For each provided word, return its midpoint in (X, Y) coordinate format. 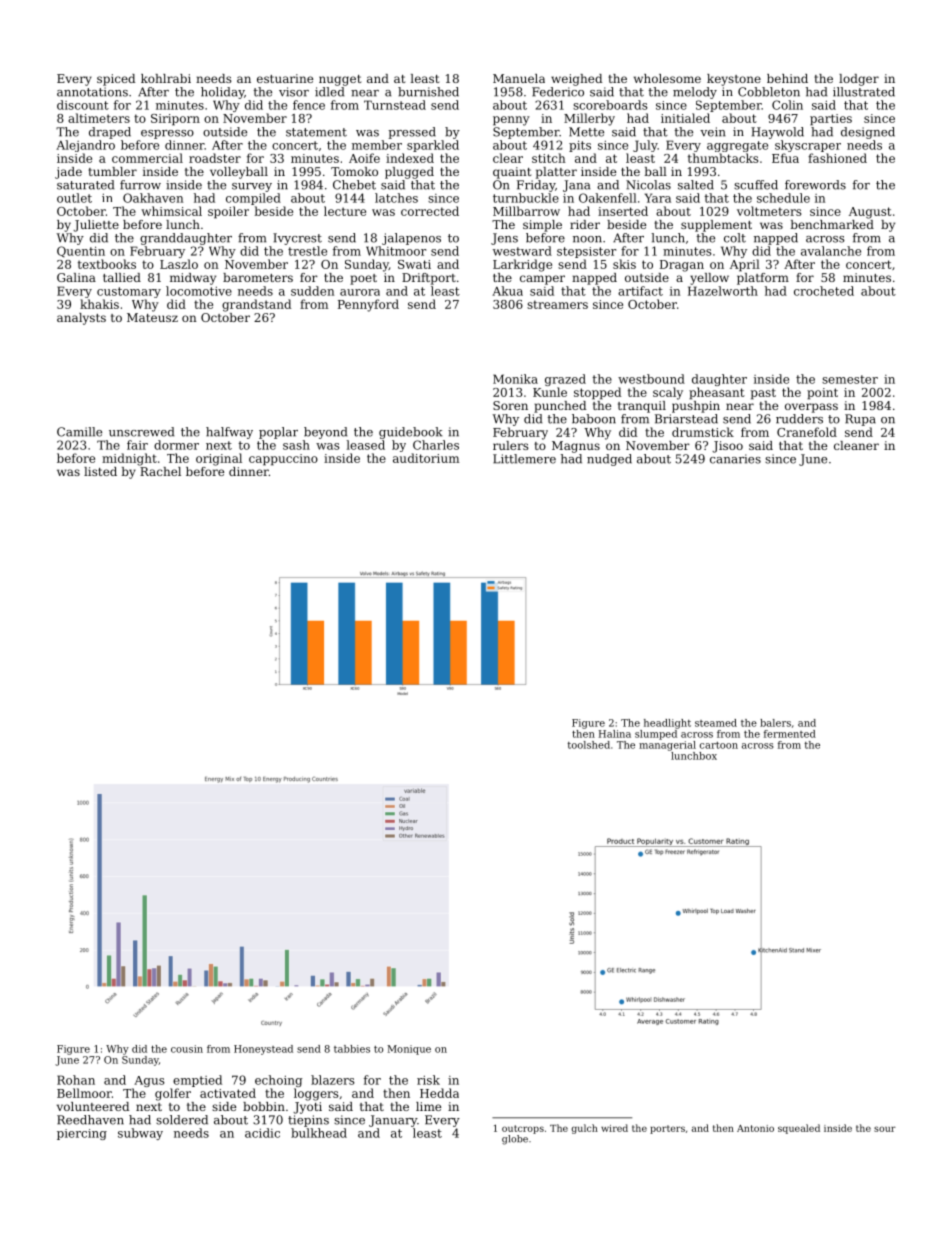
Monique (409, 1050)
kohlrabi (166, 78)
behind (787, 78)
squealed (799, 1129)
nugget (340, 80)
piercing (82, 1134)
